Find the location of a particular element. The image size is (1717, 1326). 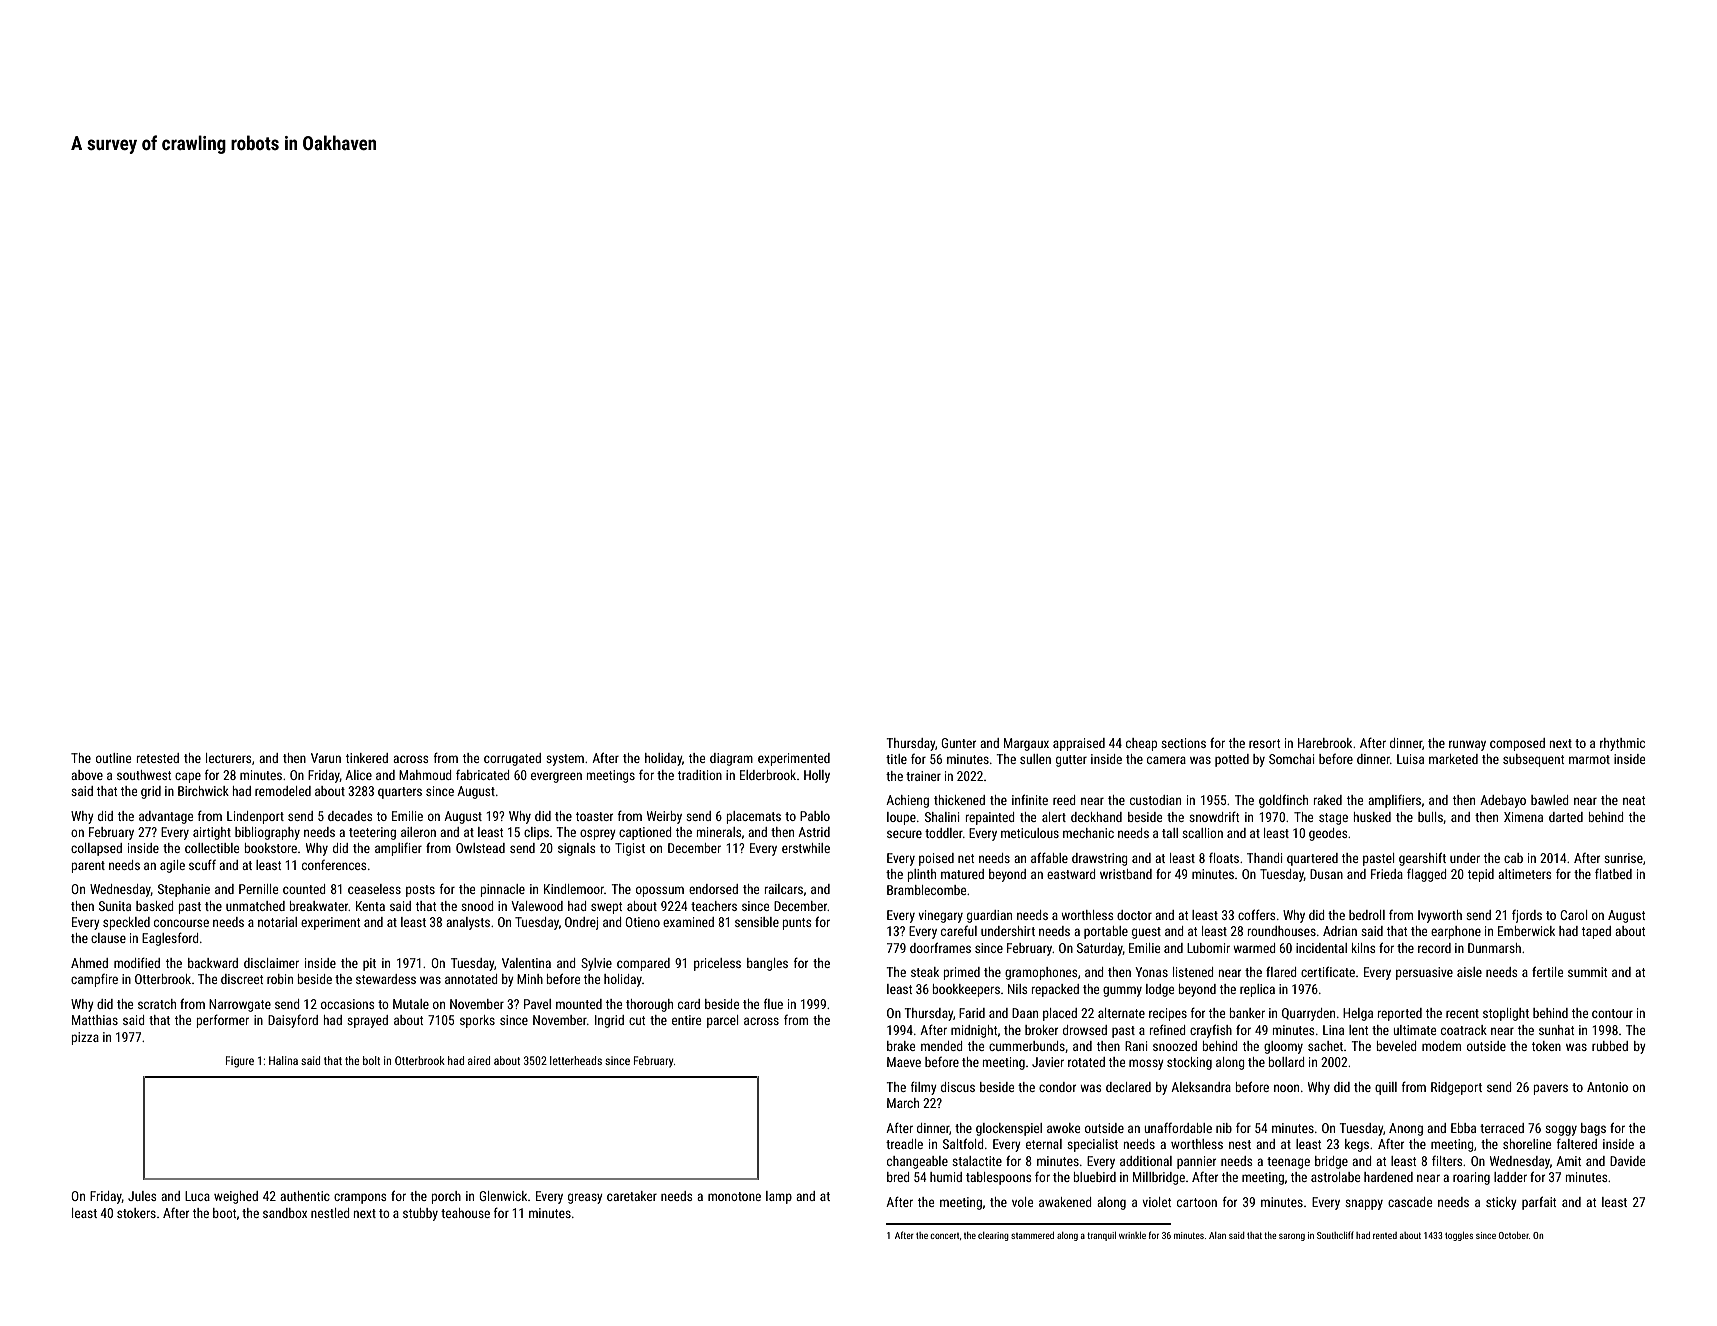

Harebrook is located at coordinates (1325, 743).
